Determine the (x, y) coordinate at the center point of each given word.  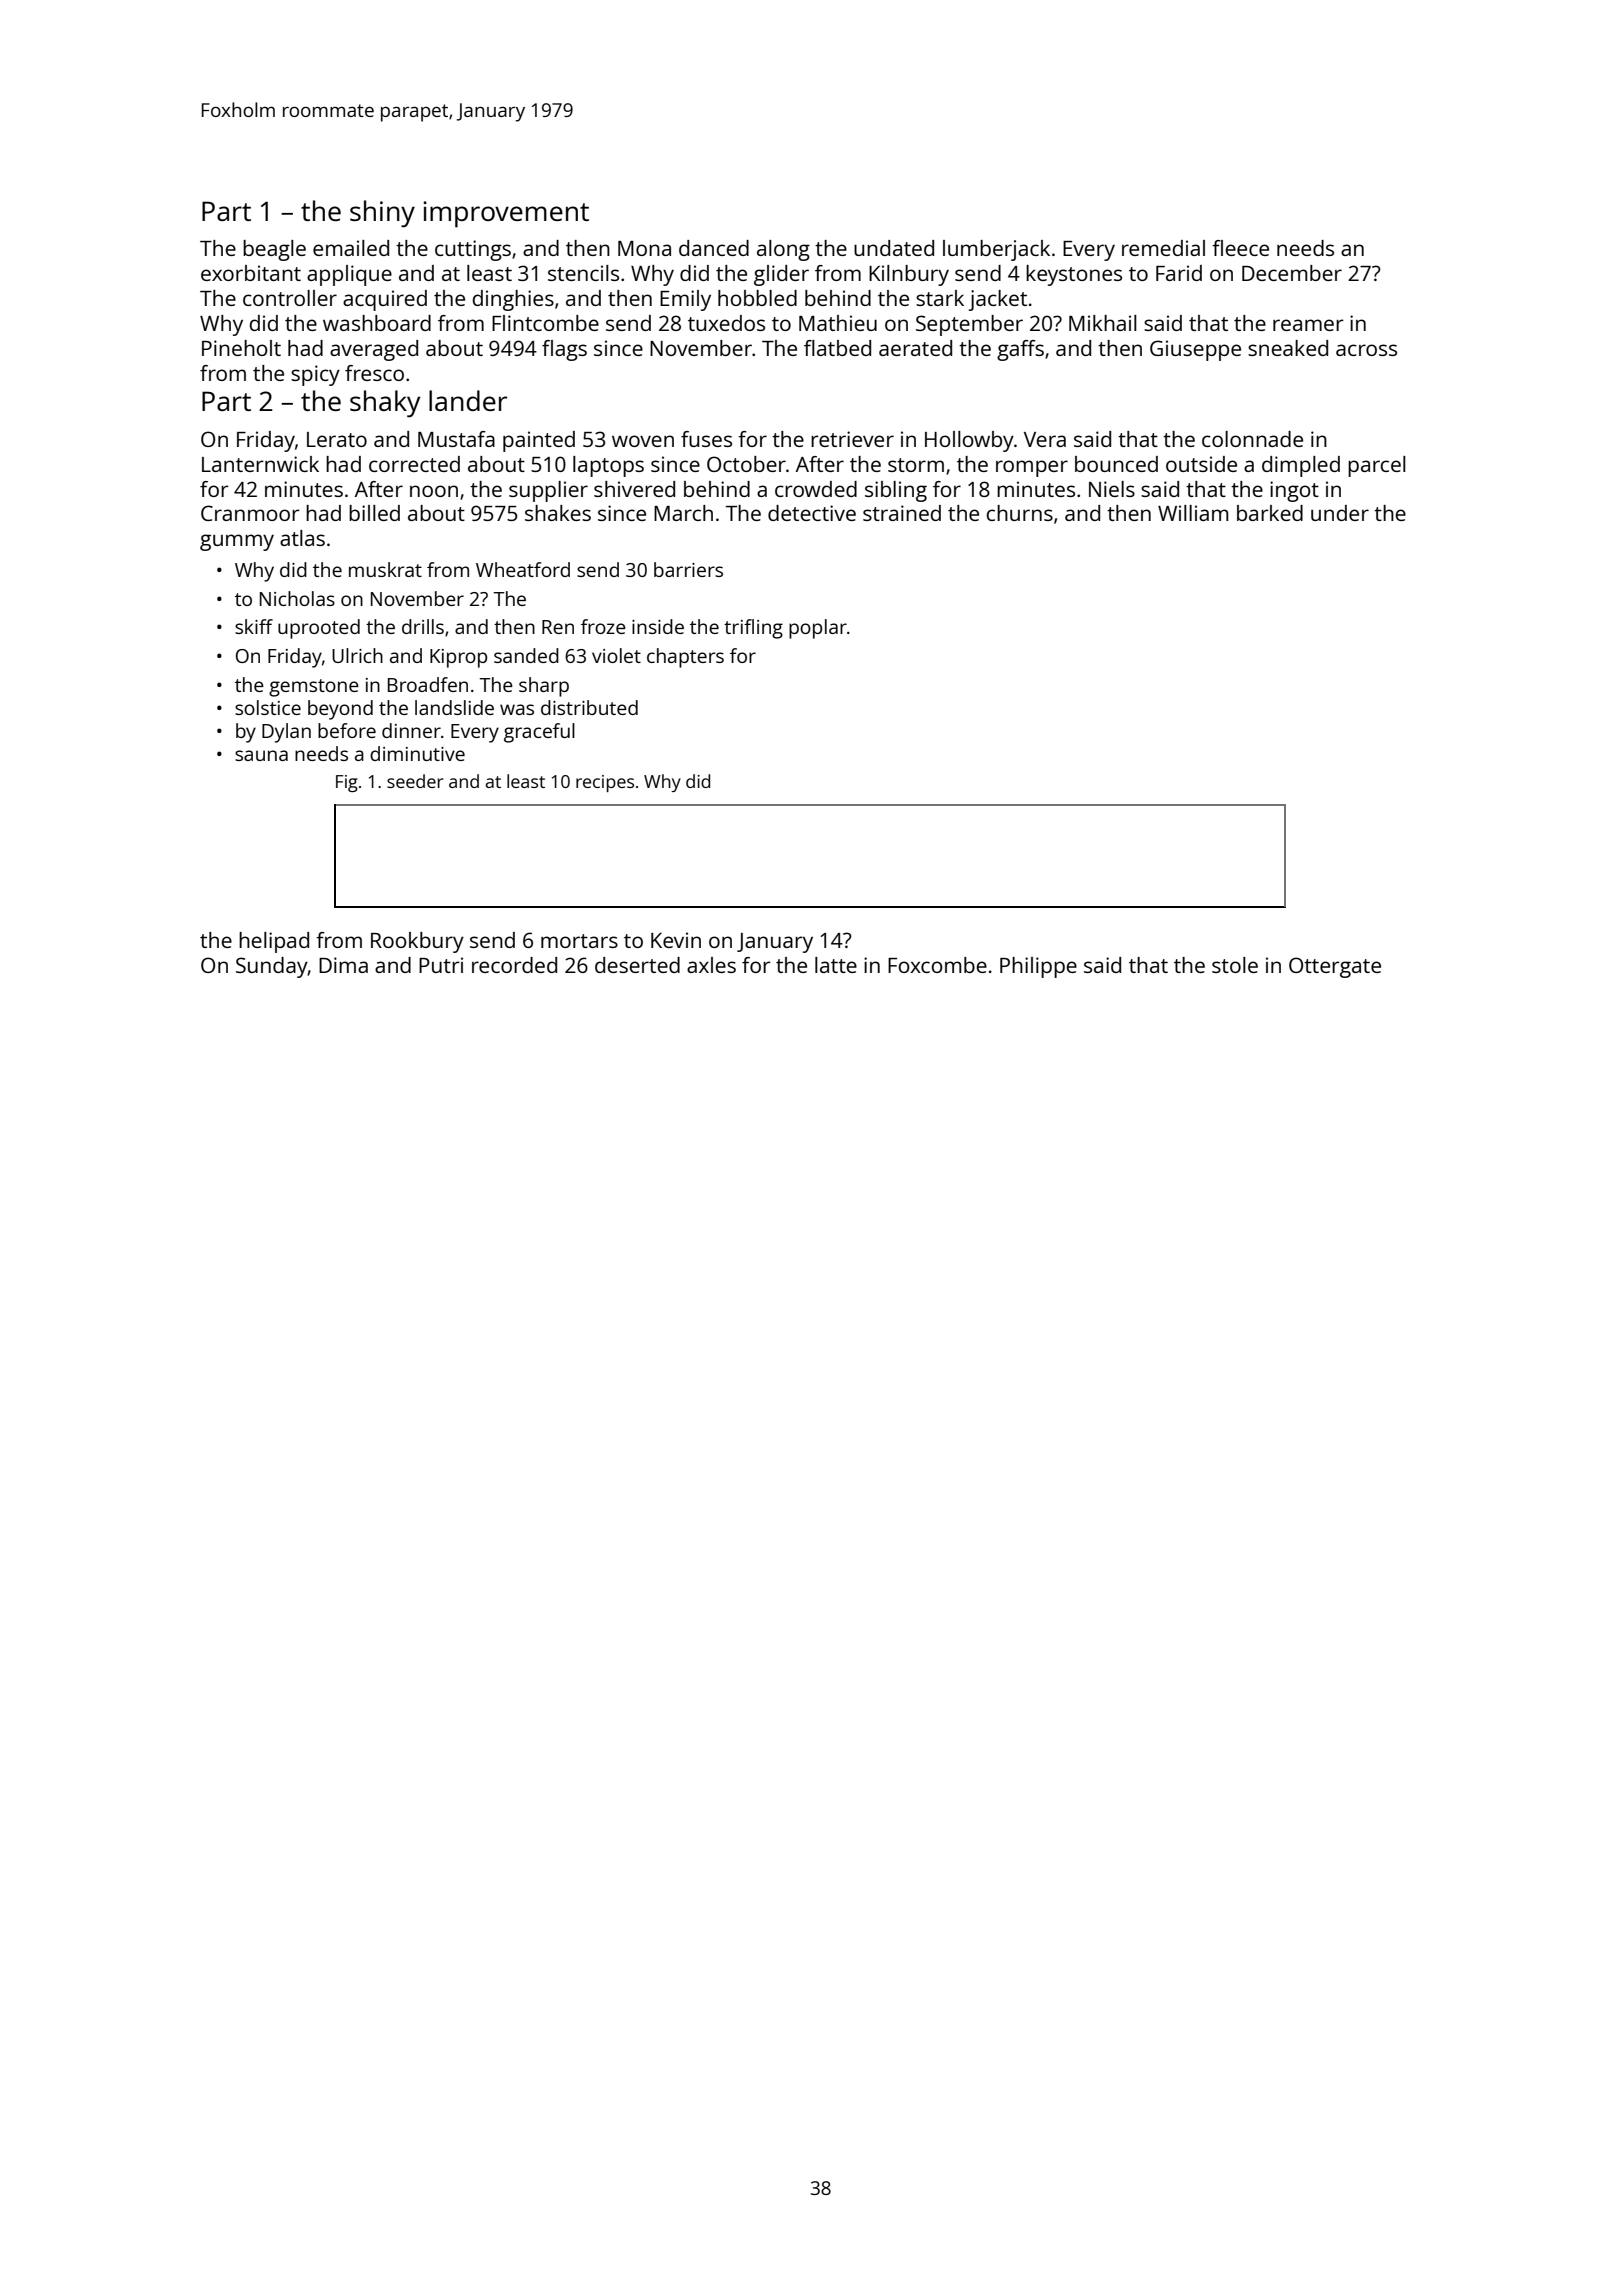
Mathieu (838, 323)
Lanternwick (260, 464)
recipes (605, 783)
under (1340, 513)
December (1292, 273)
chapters (685, 658)
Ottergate (1335, 967)
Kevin (676, 940)
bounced (1116, 464)
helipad (274, 942)
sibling (896, 491)
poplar (818, 629)
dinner (411, 730)
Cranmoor (250, 513)
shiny (382, 214)
